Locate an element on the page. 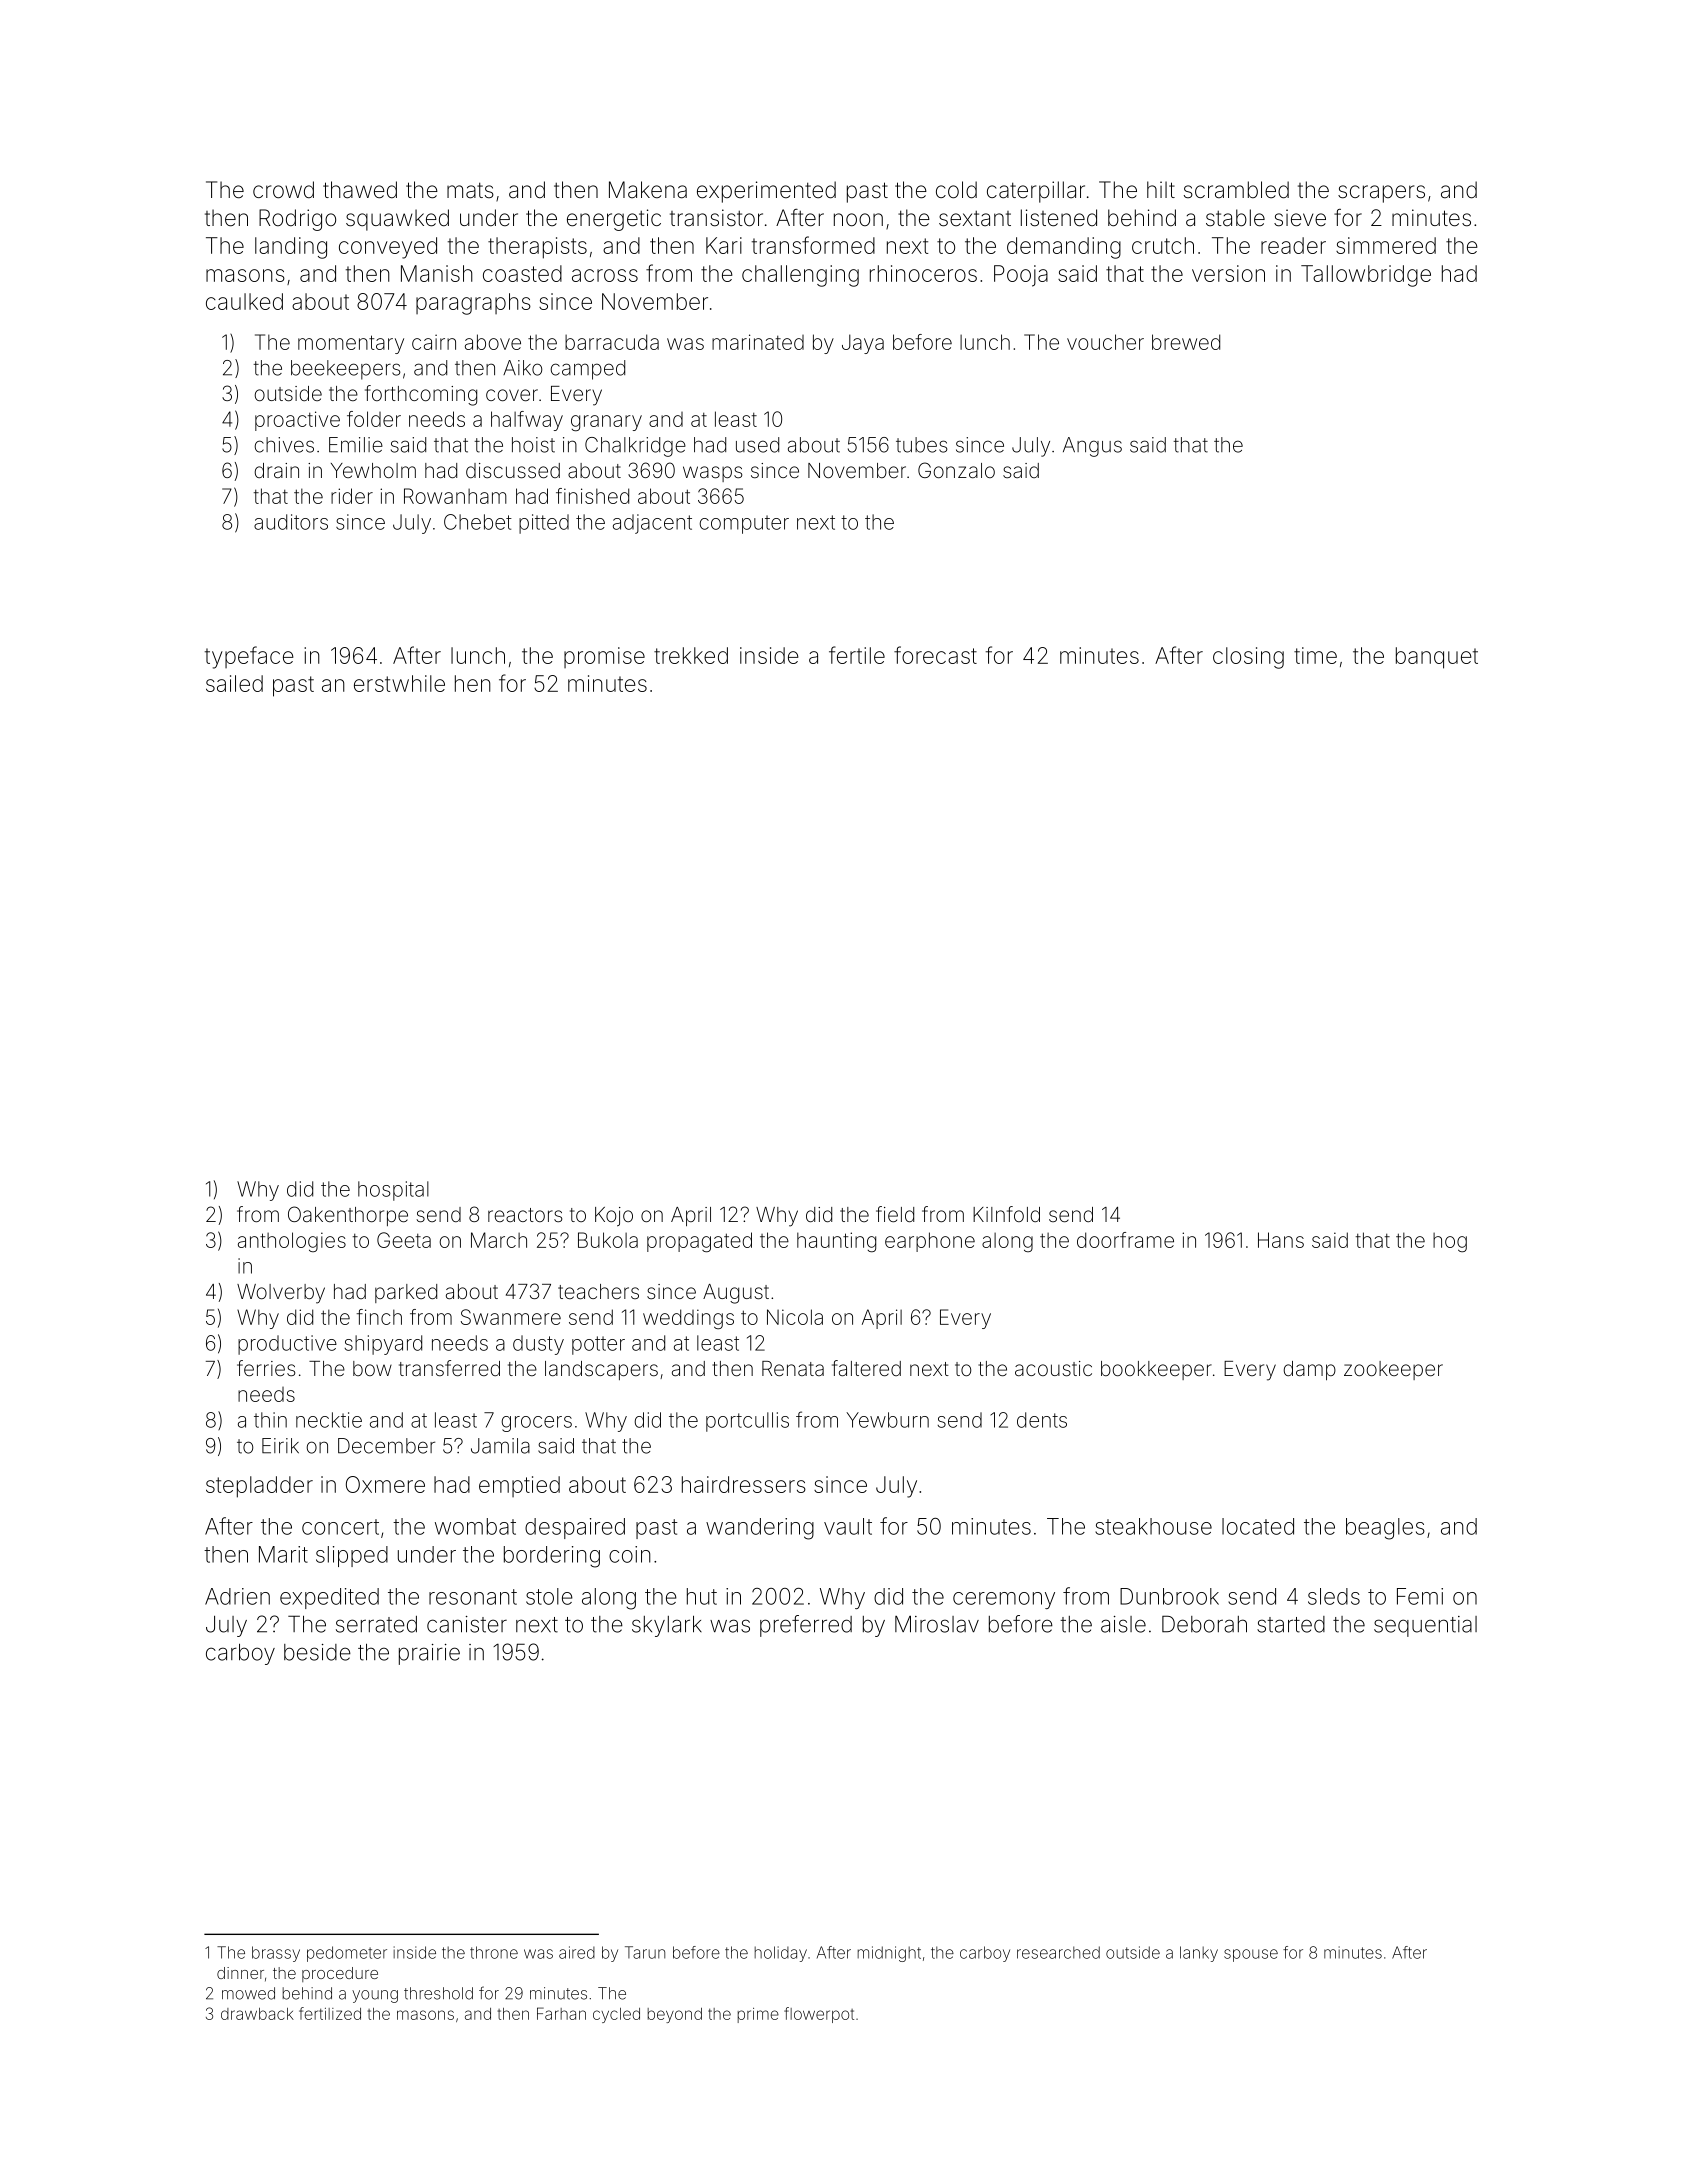  anthologies is located at coordinates (292, 1242).
